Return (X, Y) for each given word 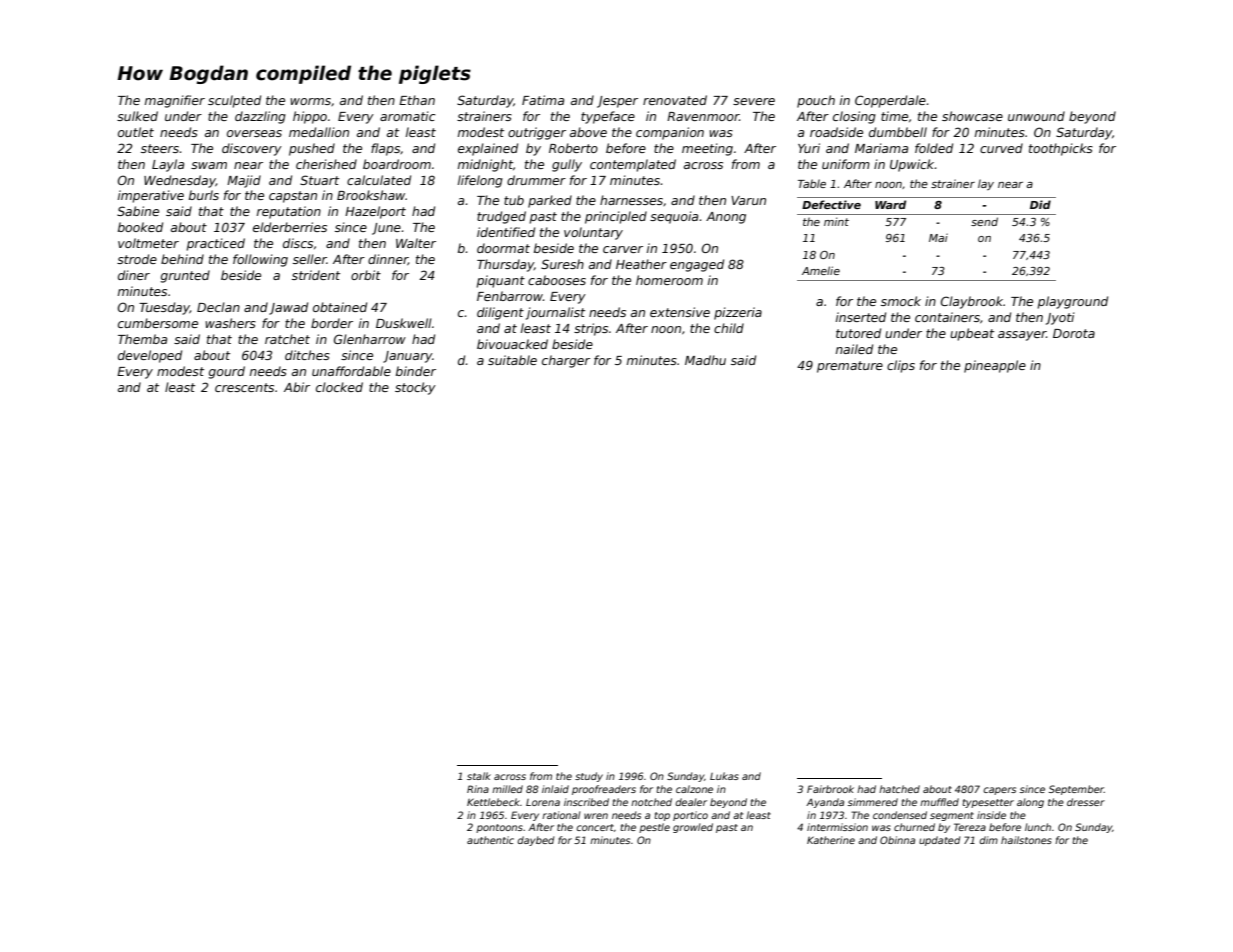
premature (850, 367)
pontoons (499, 828)
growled (693, 828)
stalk (479, 776)
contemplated (633, 165)
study (589, 777)
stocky (415, 388)
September (1076, 790)
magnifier (175, 101)
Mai (938, 237)
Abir (297, 387)
